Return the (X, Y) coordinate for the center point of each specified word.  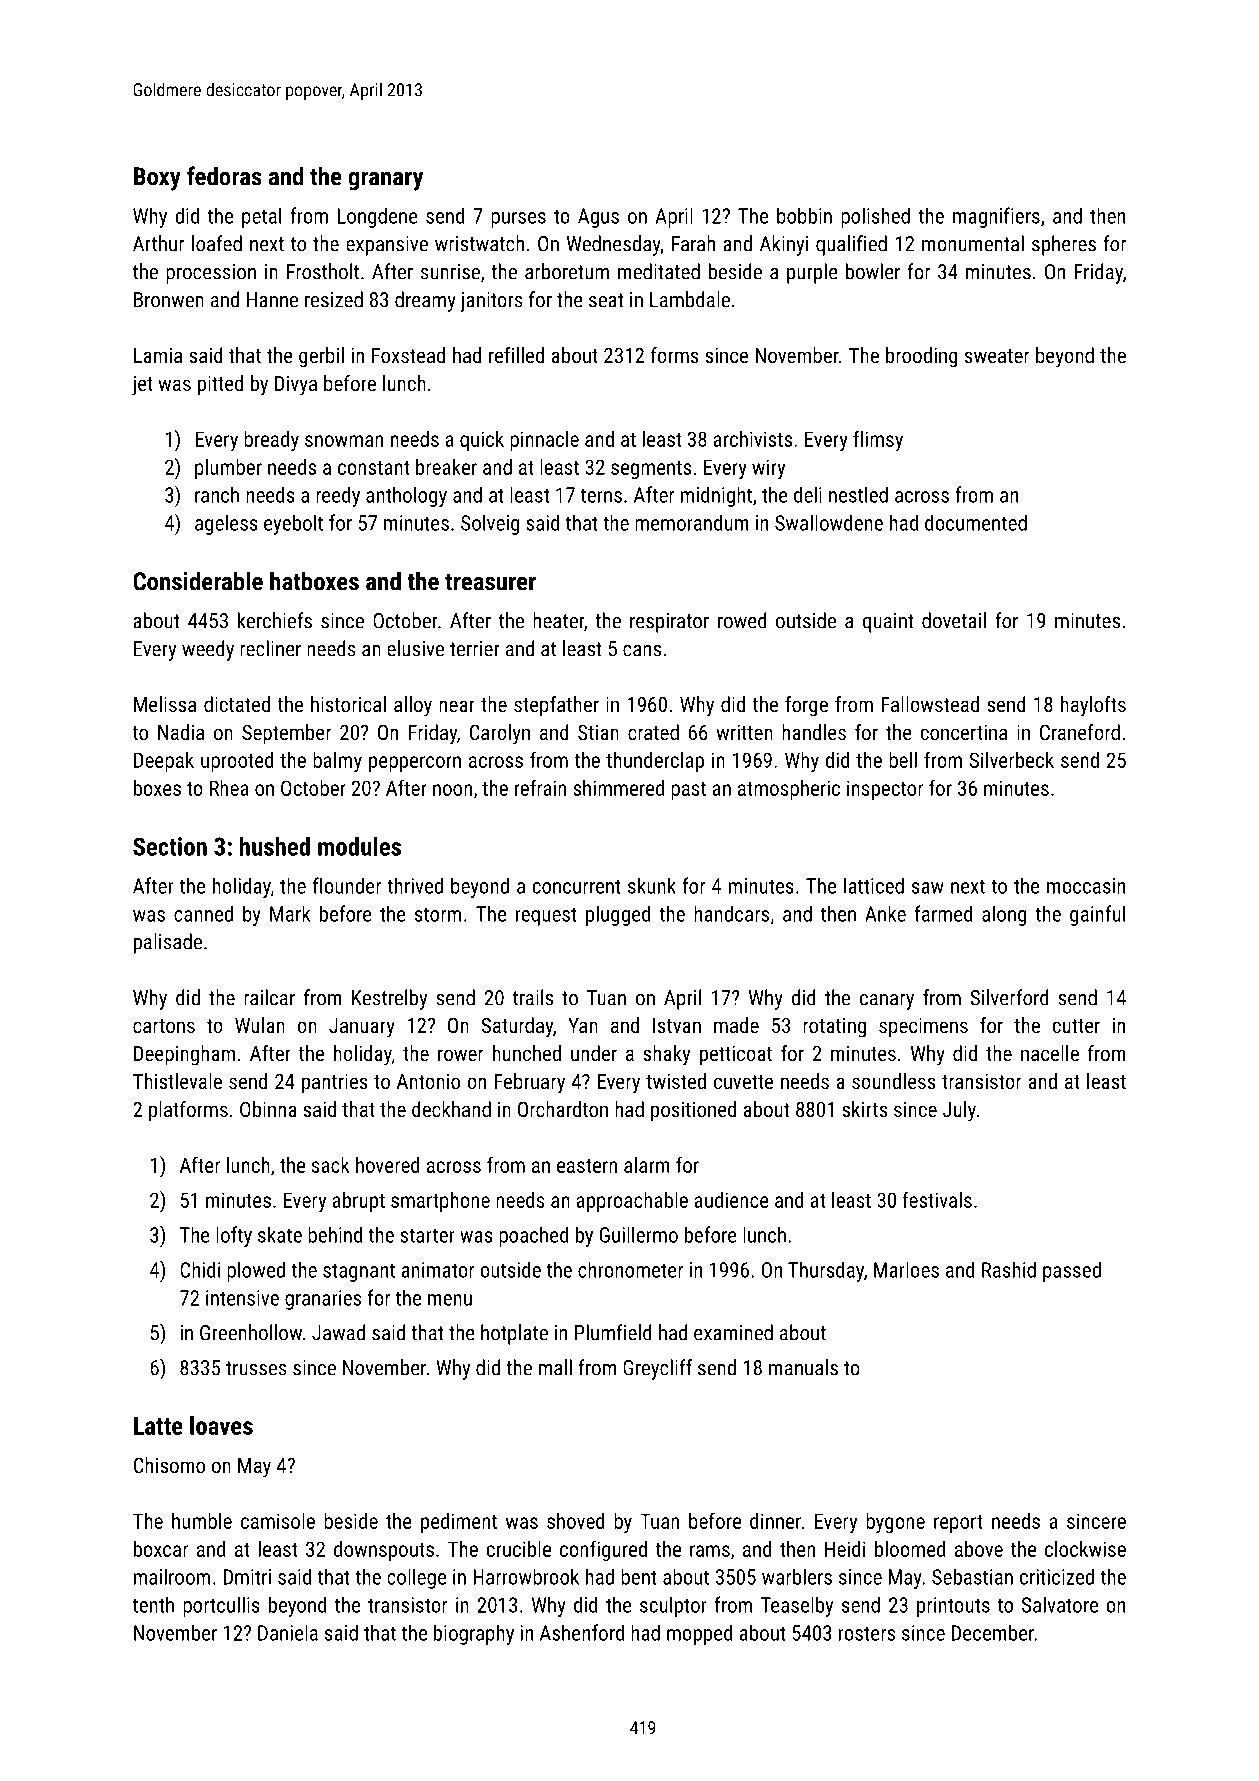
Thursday (826, 1271)
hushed (275, 846)
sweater (997, 356)
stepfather (556, 706)
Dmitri (247, 1577)
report (958, 1524)
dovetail (954, 620)
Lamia (158, 355)
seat (606, 300)
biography (474, 1634)
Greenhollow (251, 1332)
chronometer (630, 1269)
